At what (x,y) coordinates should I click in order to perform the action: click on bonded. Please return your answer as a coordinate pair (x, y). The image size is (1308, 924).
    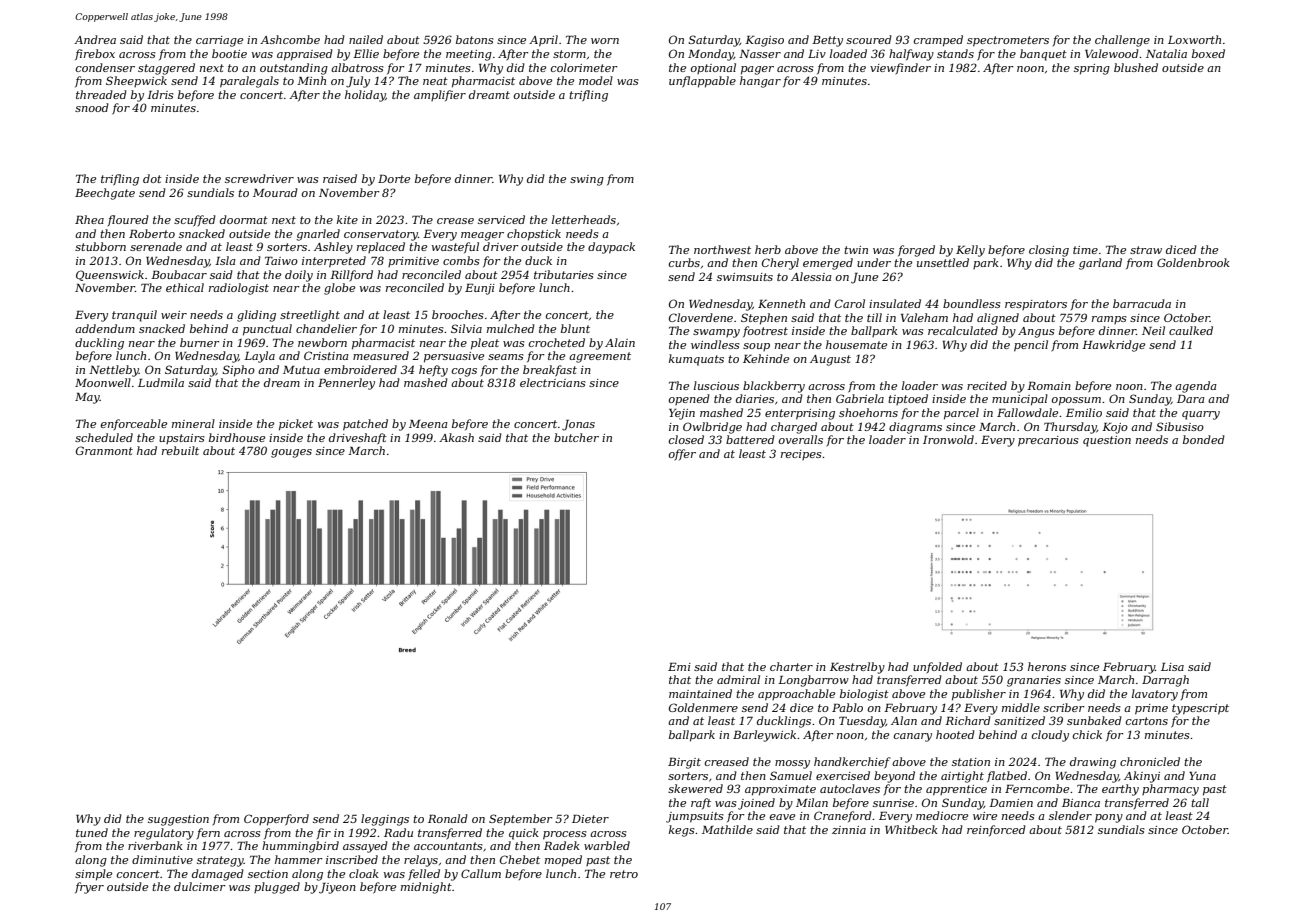
    Looking at the image, I should click on (1204, 439).
